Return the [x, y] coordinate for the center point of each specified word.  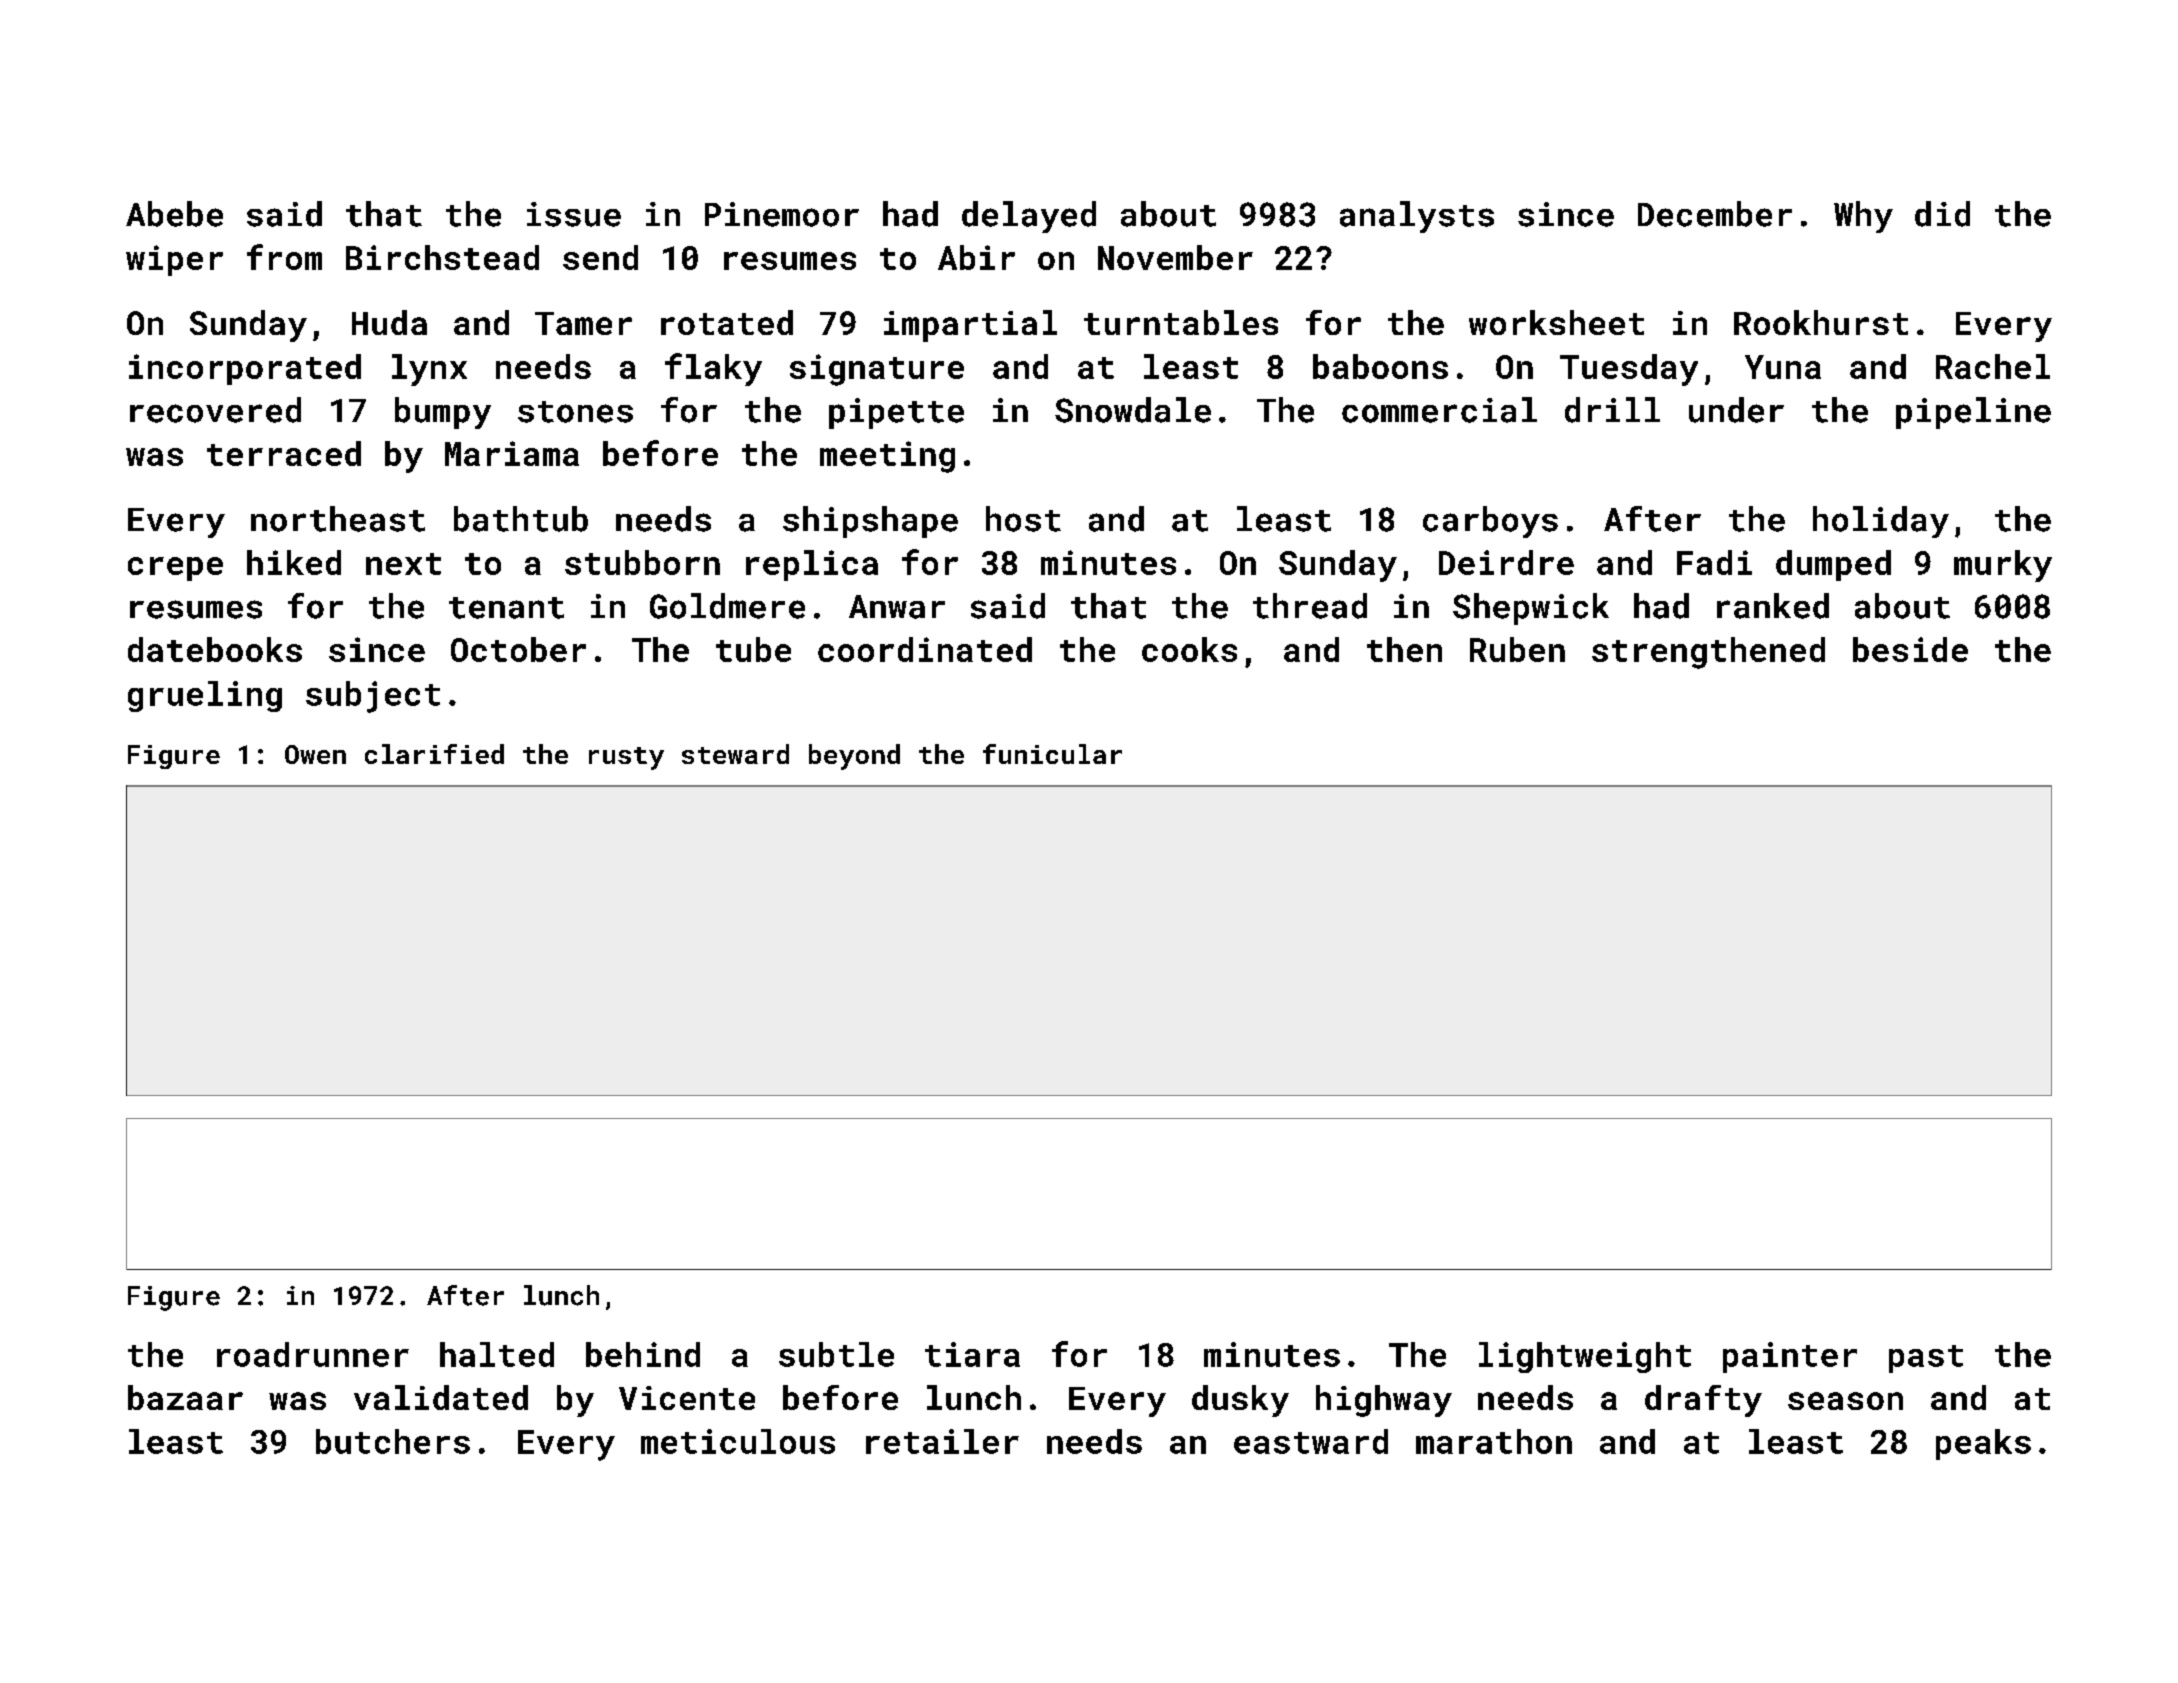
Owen [315, 754]
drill [1612, 410]
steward [735, 754]
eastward [1311, 1441]
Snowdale [1133, 410]
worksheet [1556, 322]
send [600, 257]
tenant [506, 608]
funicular [1052, 754]
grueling [205, 696]
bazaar [185, 1397]
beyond [854, 757]
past [1926, 1359]
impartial [970, 326]
